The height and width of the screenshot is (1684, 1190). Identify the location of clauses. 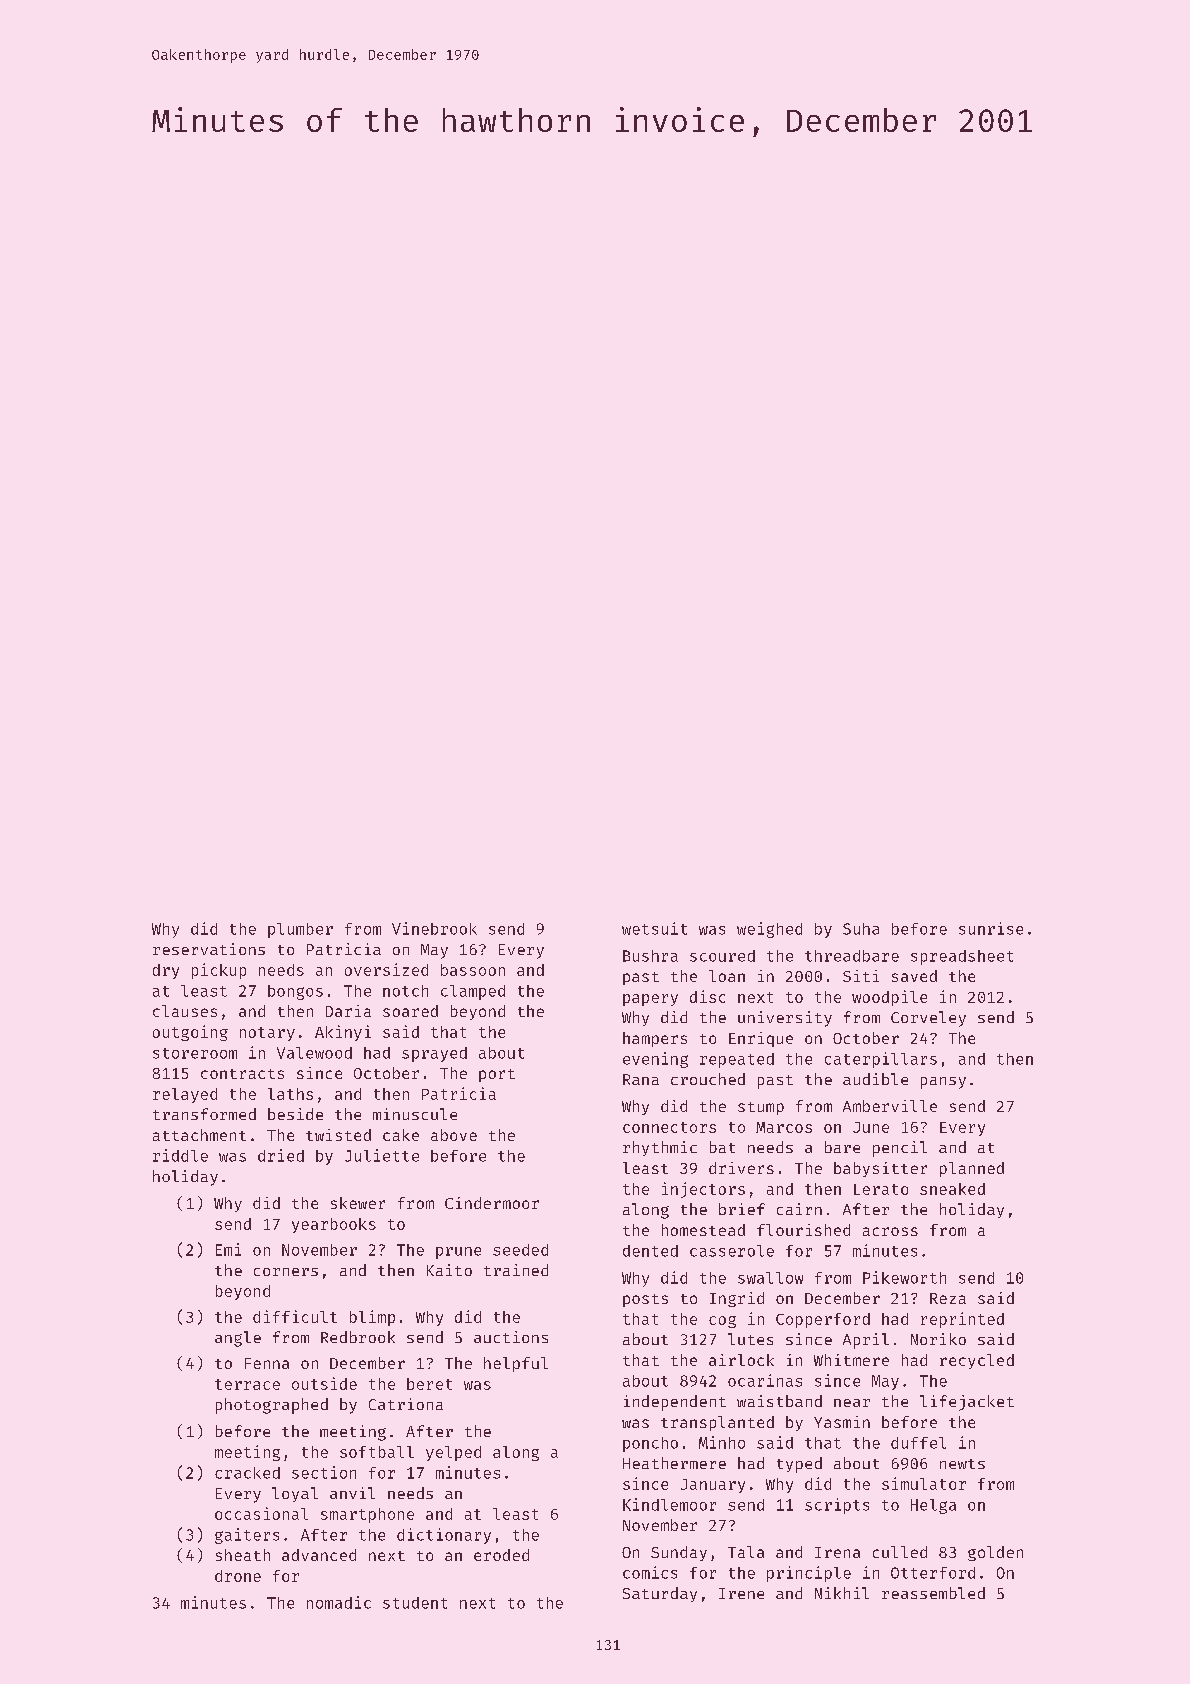
(185, 1011).
